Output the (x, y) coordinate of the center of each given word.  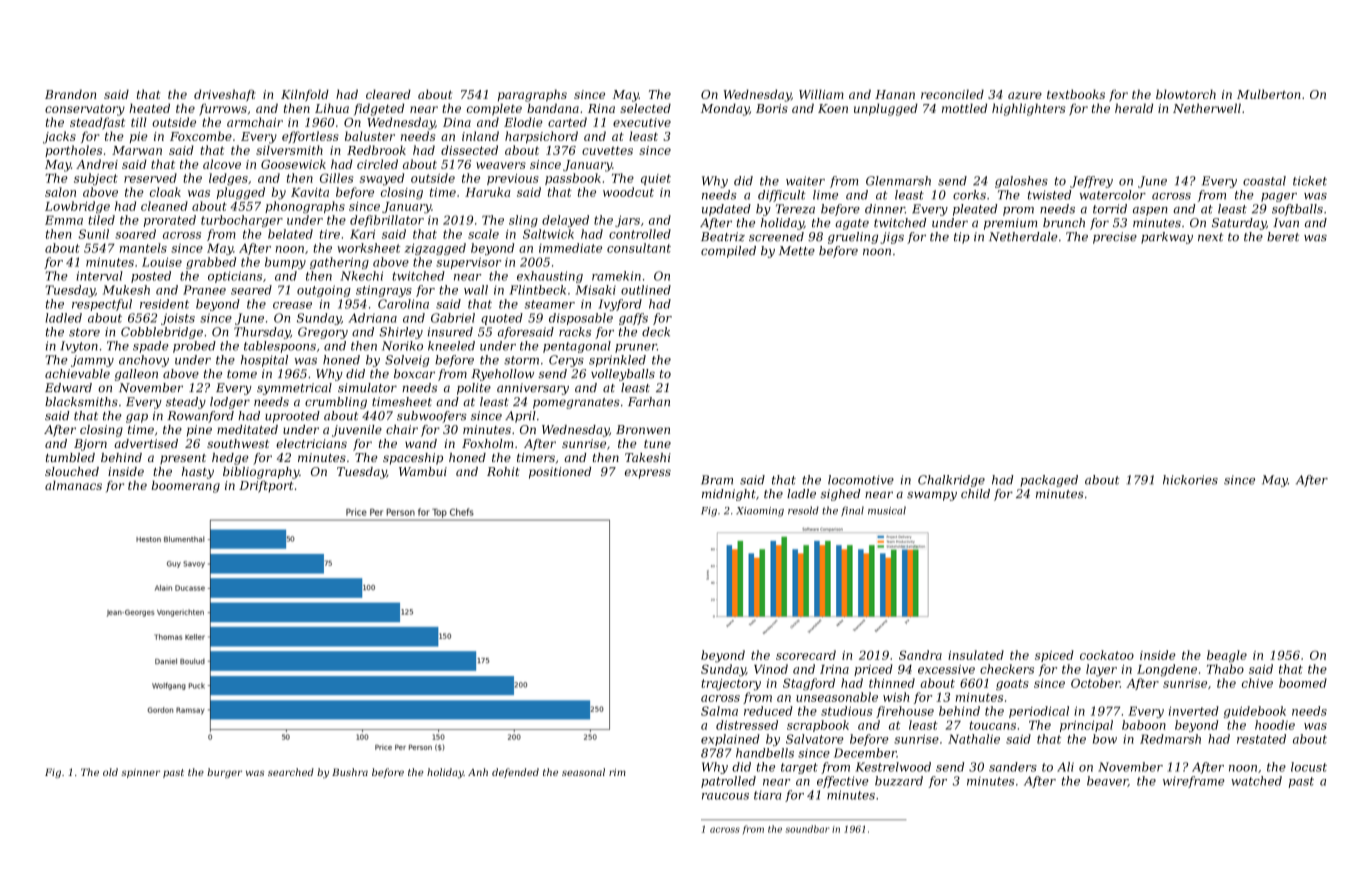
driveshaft (225, 95)
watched (1256, 781)
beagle (1227, 656)
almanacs (73, 485)
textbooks (1076, 94)
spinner (140, 773)
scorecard (806, 655)
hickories (1190, 480)
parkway (1167, 238)
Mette (797, 251)
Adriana (373, 318)
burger (224, 773)
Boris (772, 108)
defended (515, 773)
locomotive (861, 480)
